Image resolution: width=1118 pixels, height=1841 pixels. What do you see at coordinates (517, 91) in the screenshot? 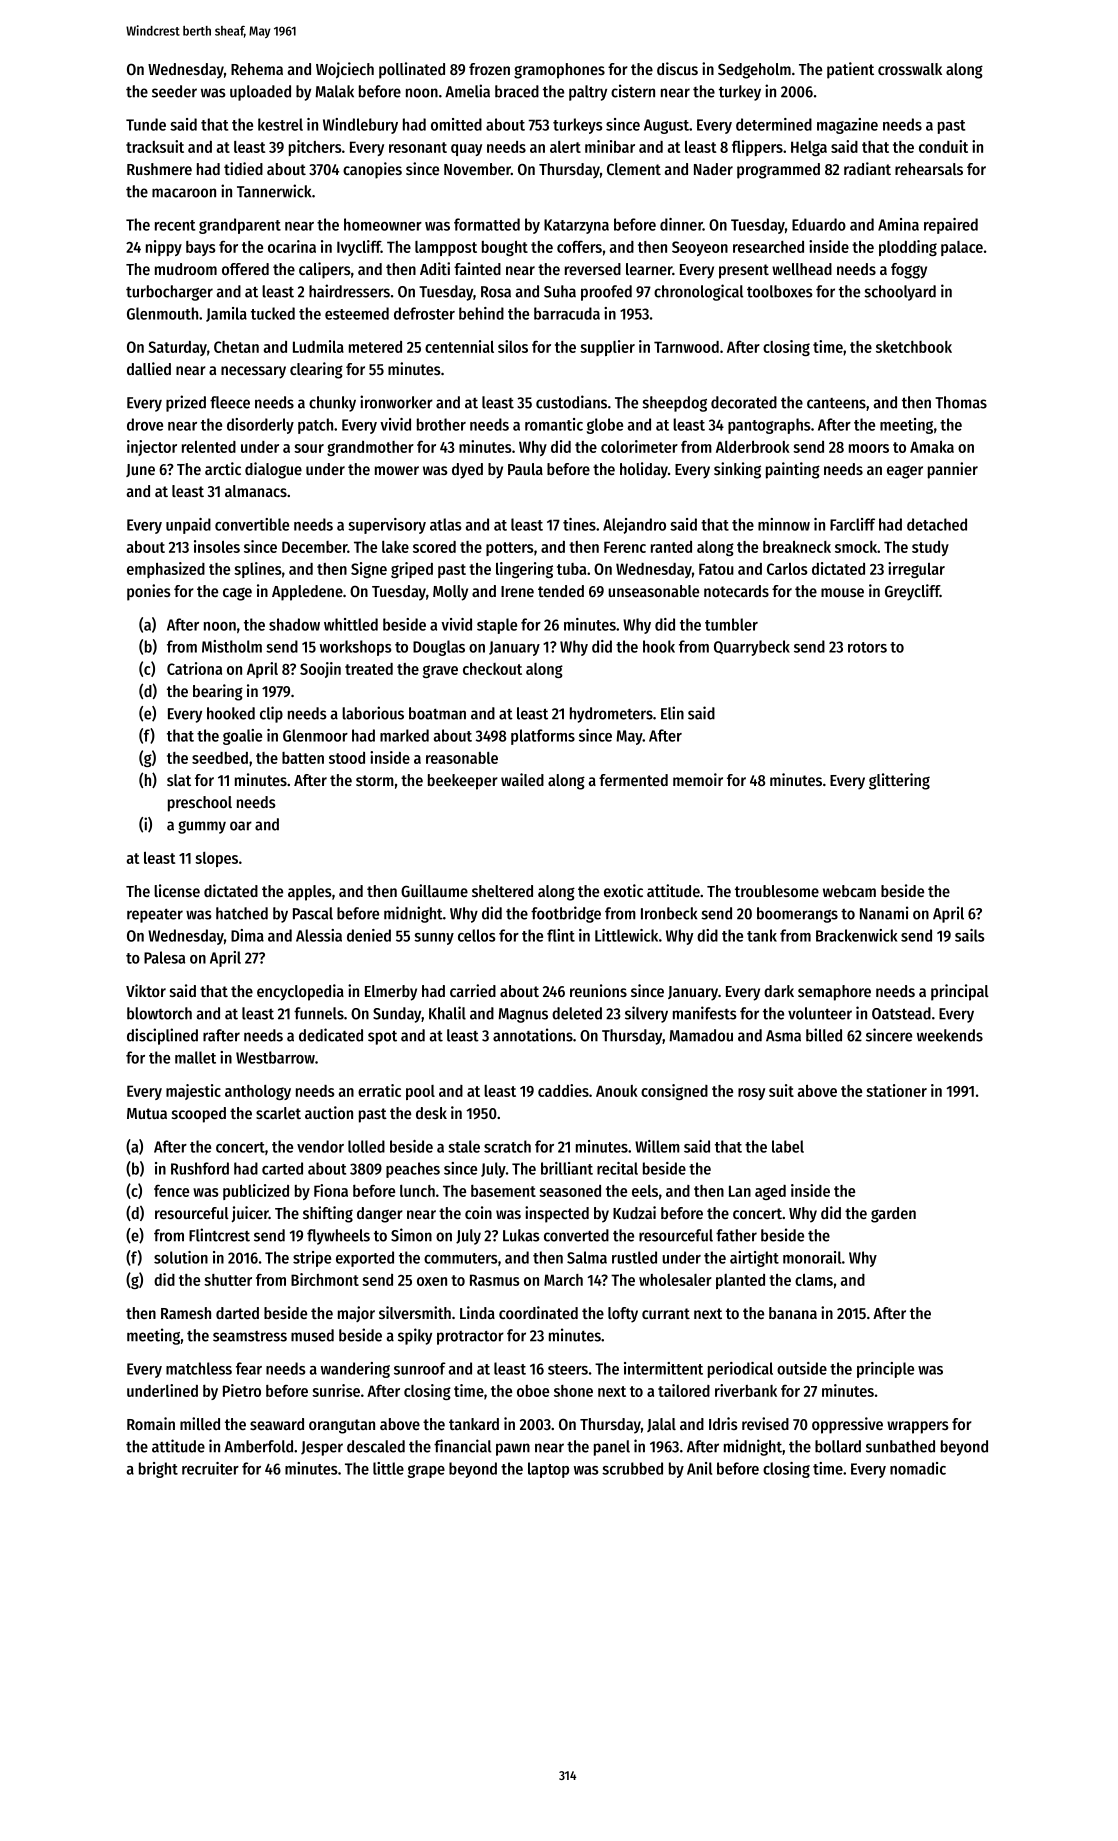
I see `braced` at bounding box center [517, 91].
